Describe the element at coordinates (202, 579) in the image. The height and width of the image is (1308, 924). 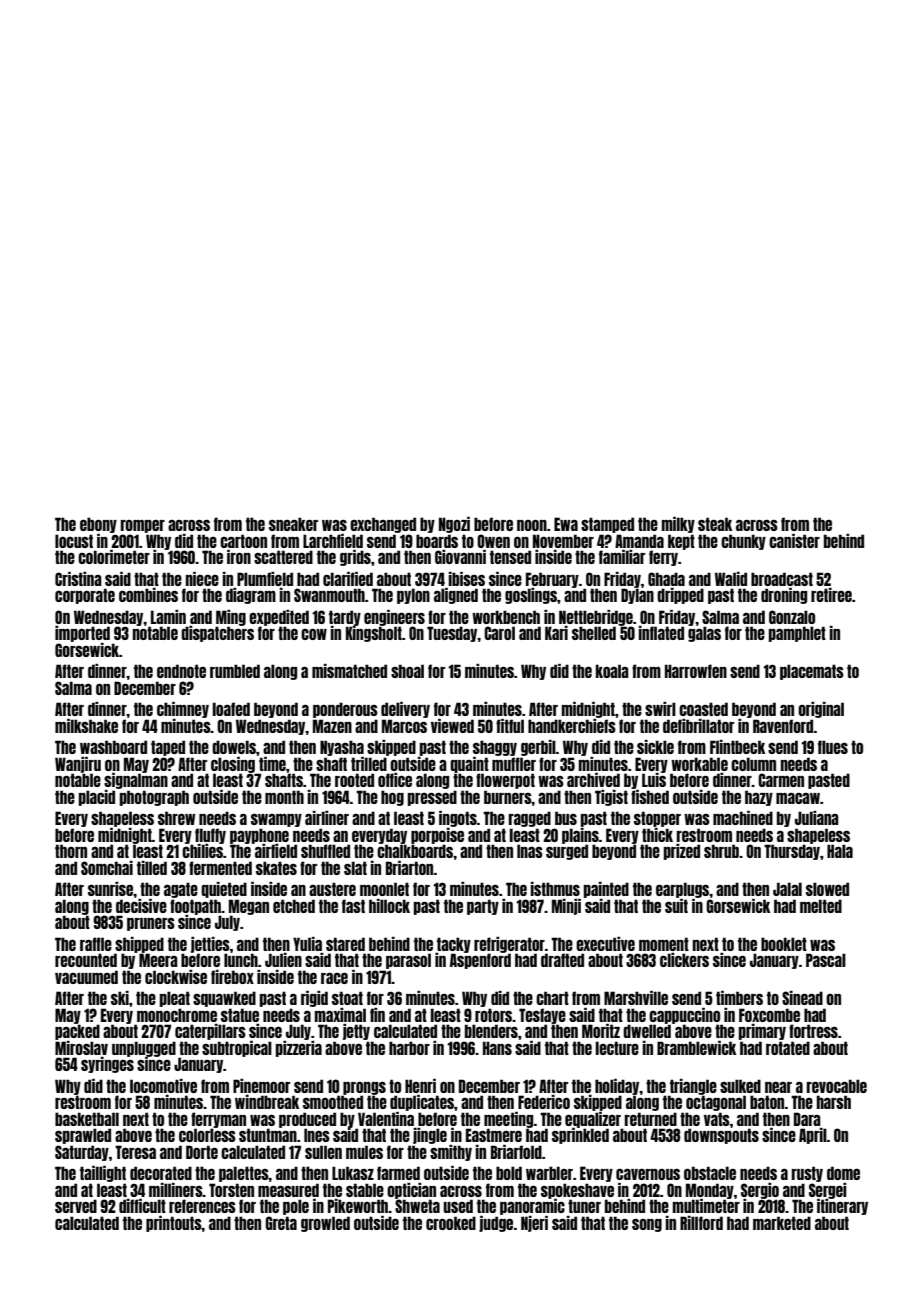
I see `niece` at that location.
